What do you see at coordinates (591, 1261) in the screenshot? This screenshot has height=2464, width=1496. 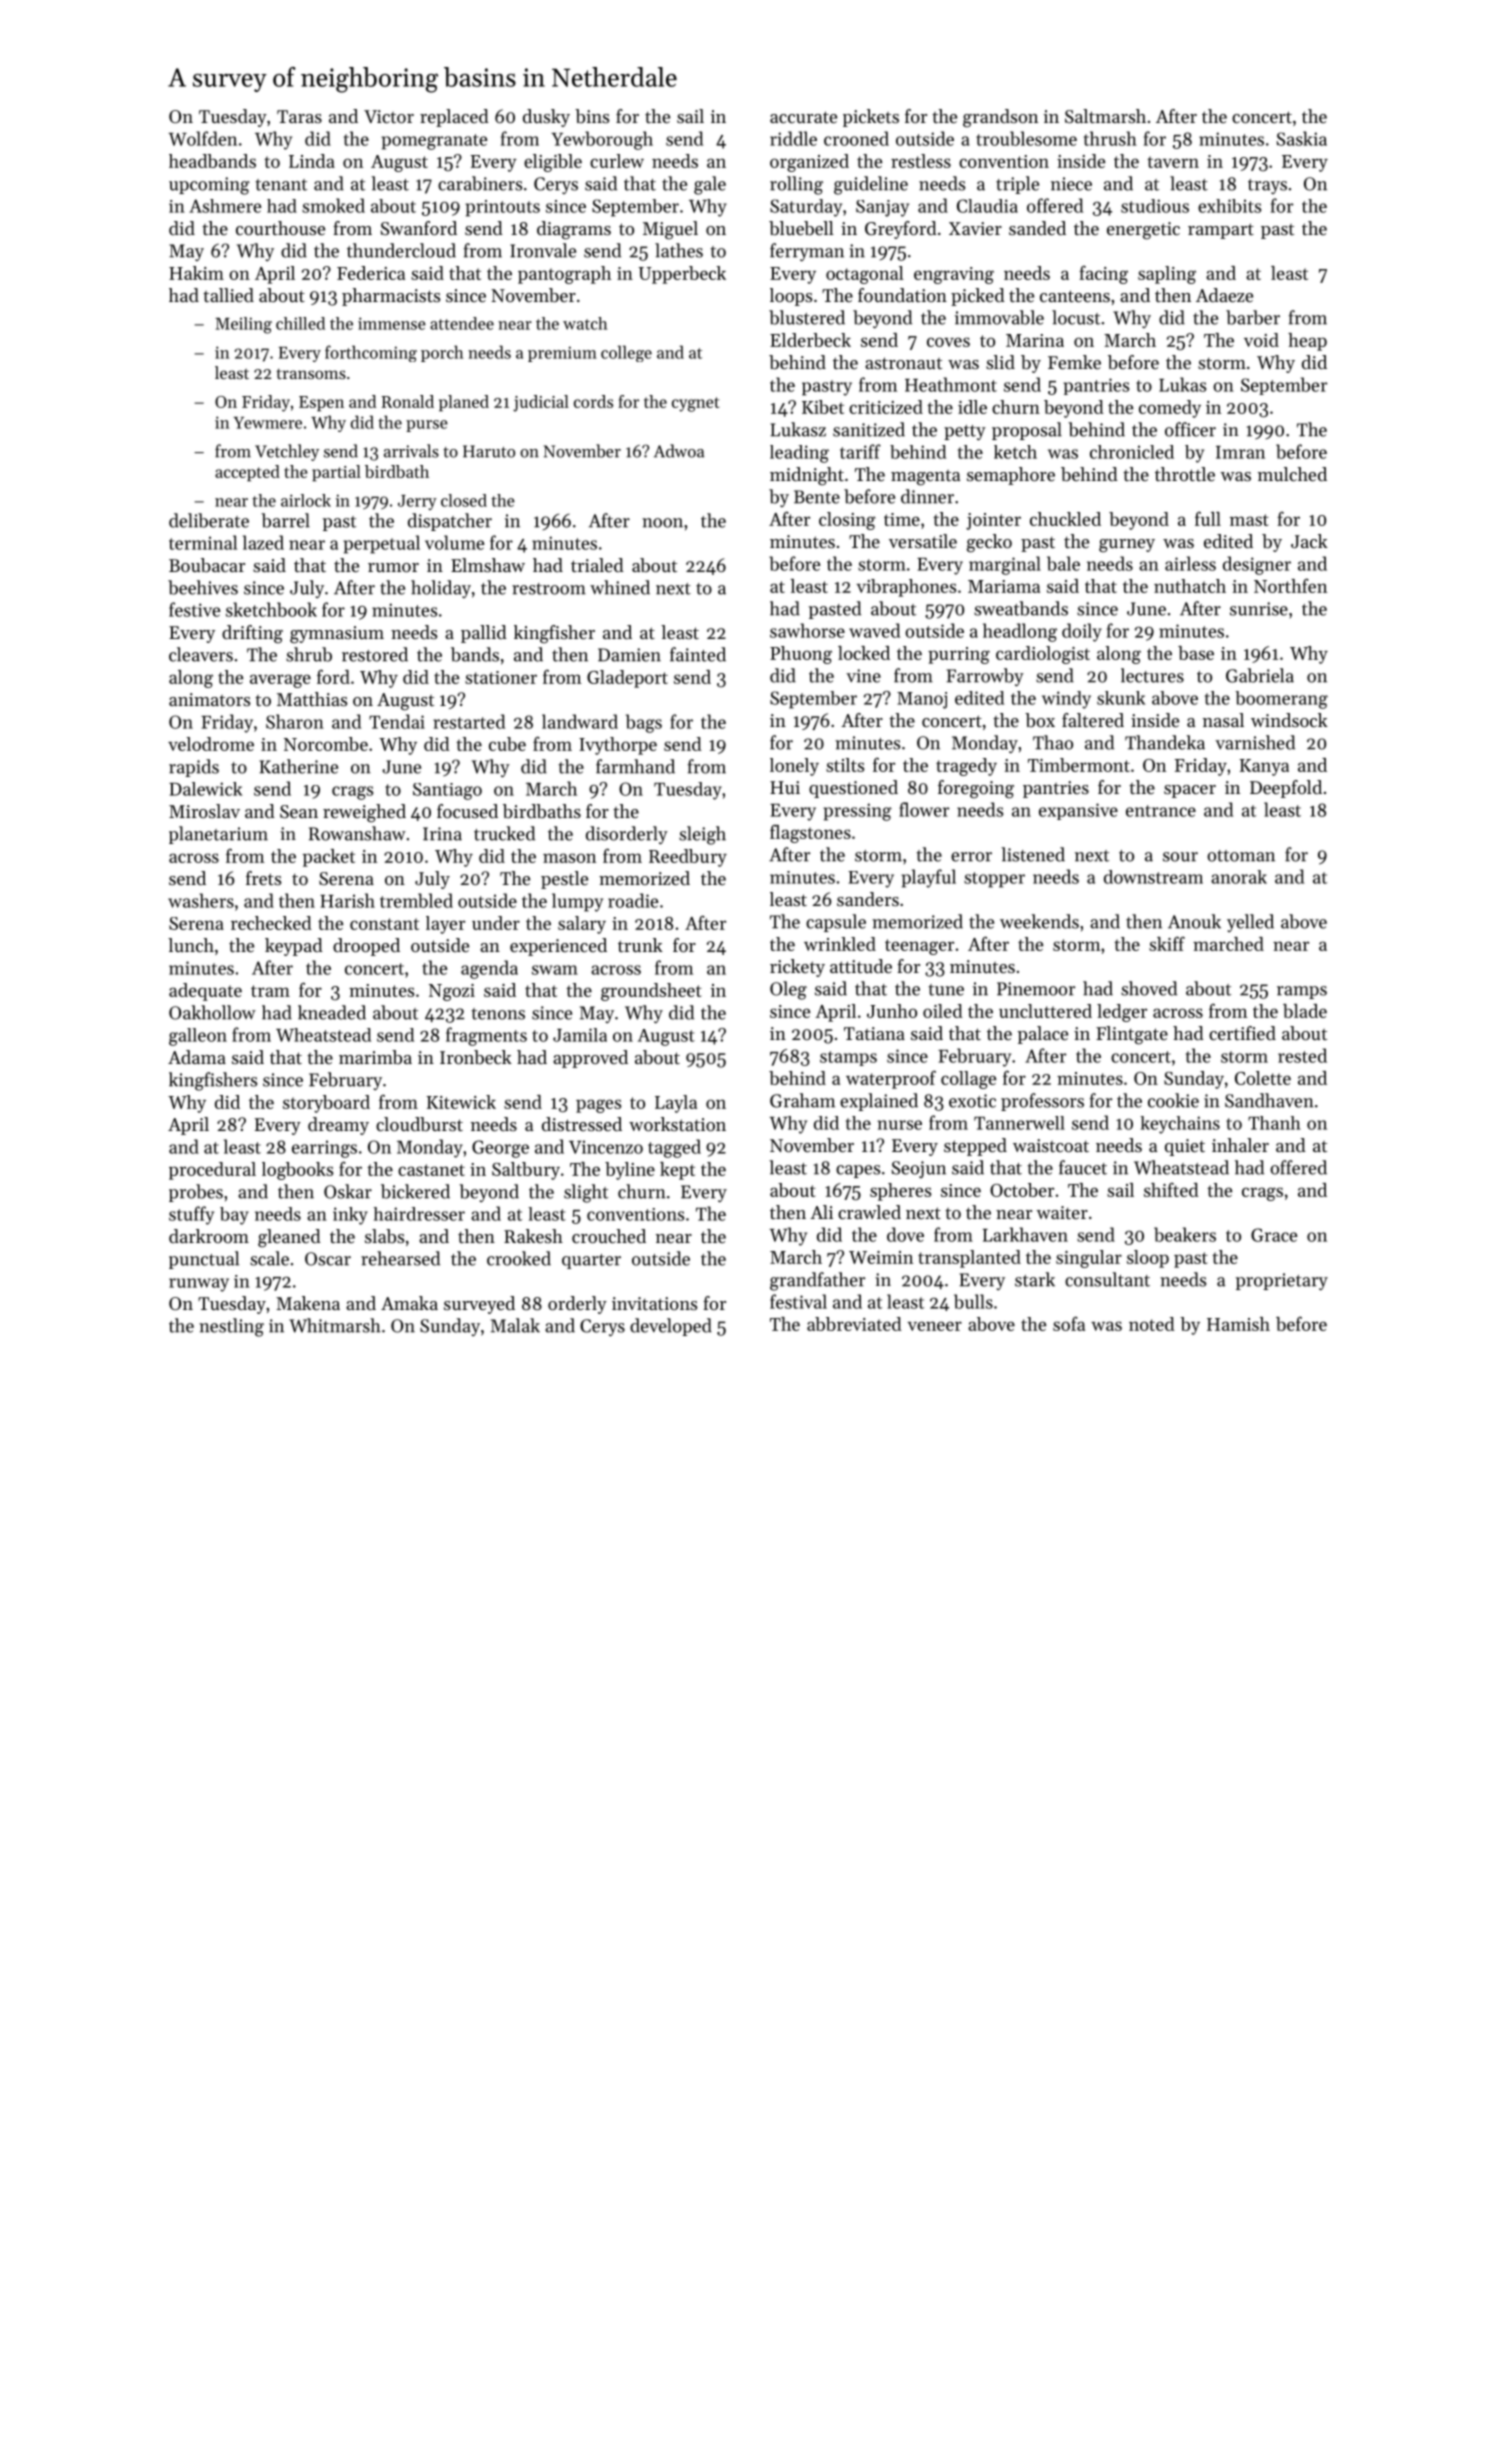 I see `quarter` at bounding box center [591, 1261].
